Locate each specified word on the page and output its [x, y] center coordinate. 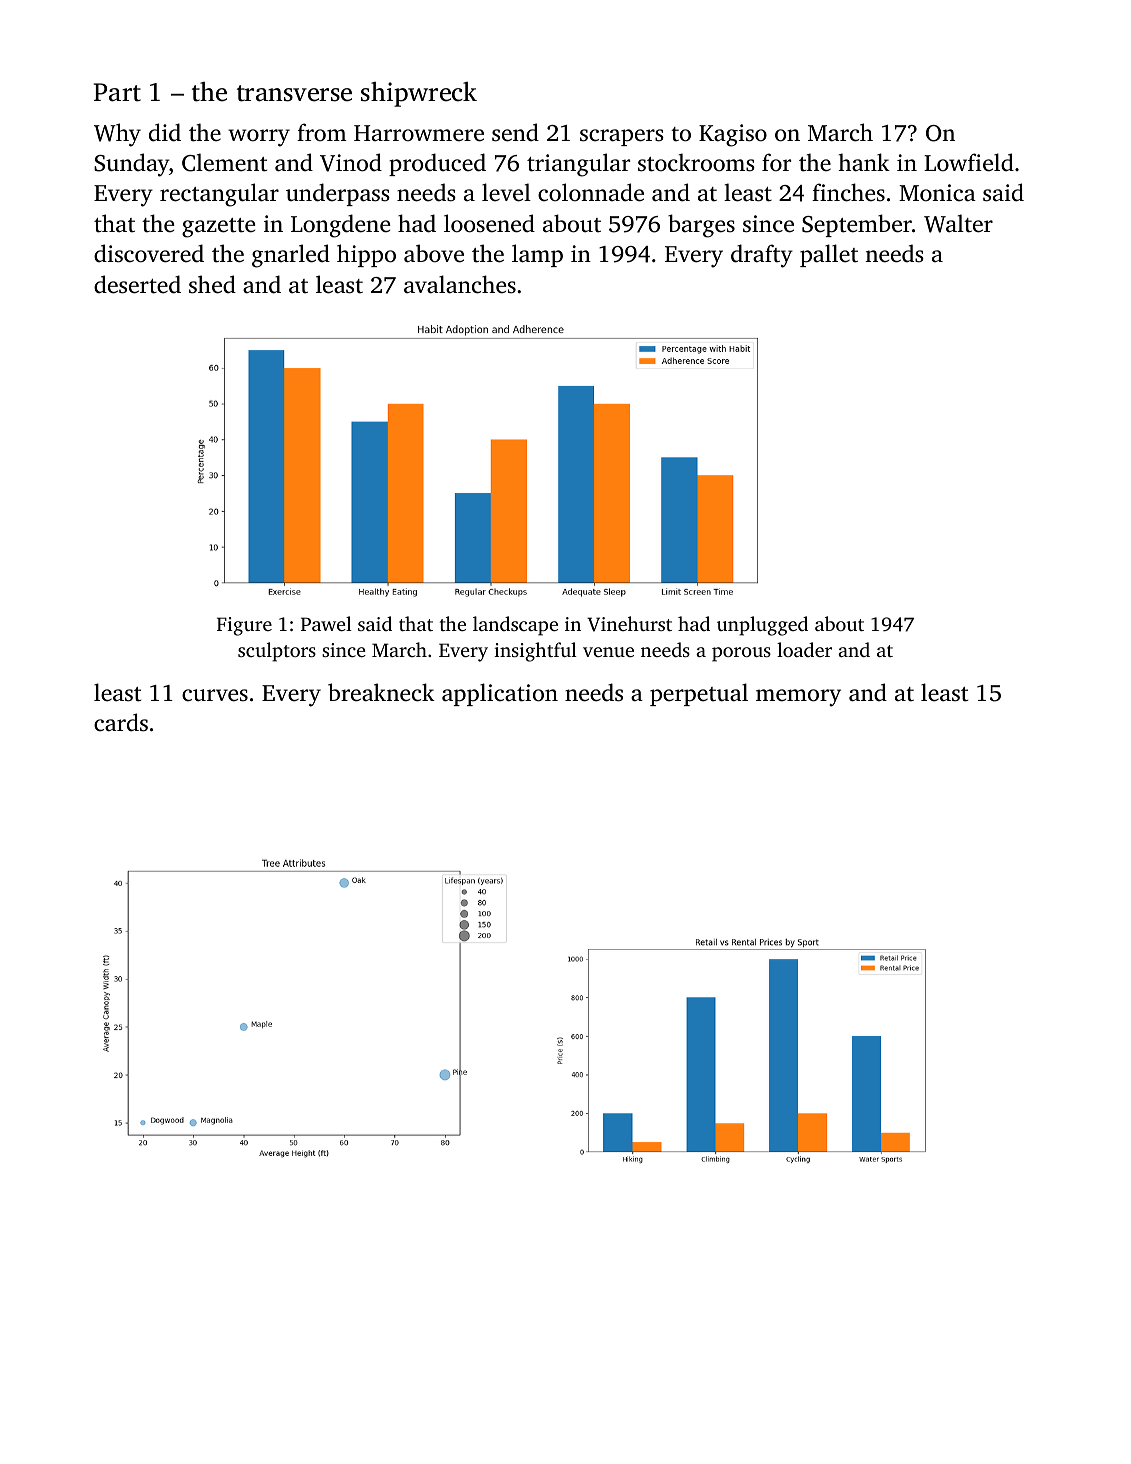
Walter [958, 223]
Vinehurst [629, 624]
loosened [489, 223]
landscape [515, 626]
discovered [149, 253]
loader [804, 649]
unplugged [762, 626]
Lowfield [969, 162]
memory [798, 698]
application [500, 694]
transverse [294, 93]
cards [121, 722]
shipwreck [419, 94]
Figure [244, 626]
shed [212, 284]
